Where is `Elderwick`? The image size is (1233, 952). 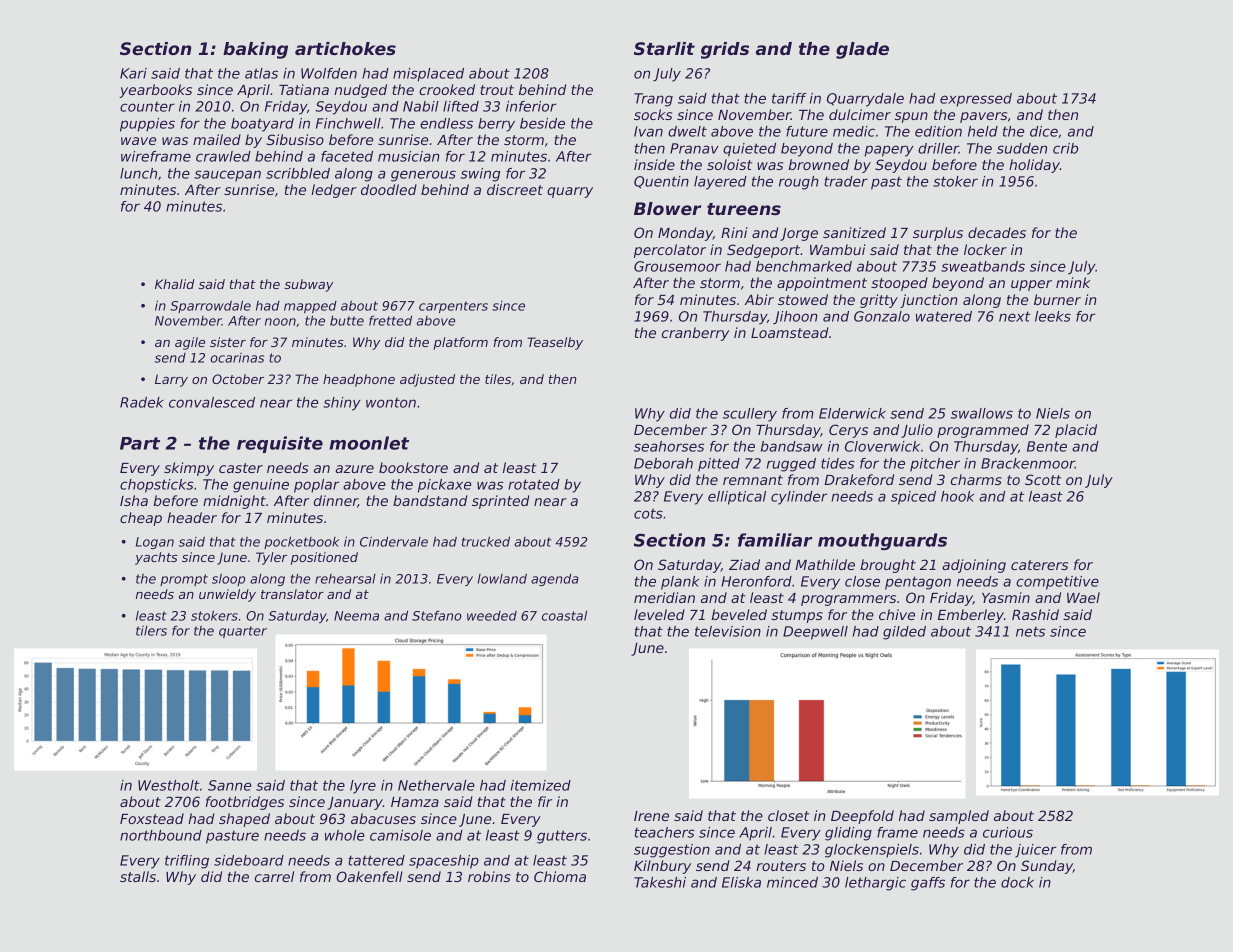
Elderwick is located at coordinates (852, 413).
